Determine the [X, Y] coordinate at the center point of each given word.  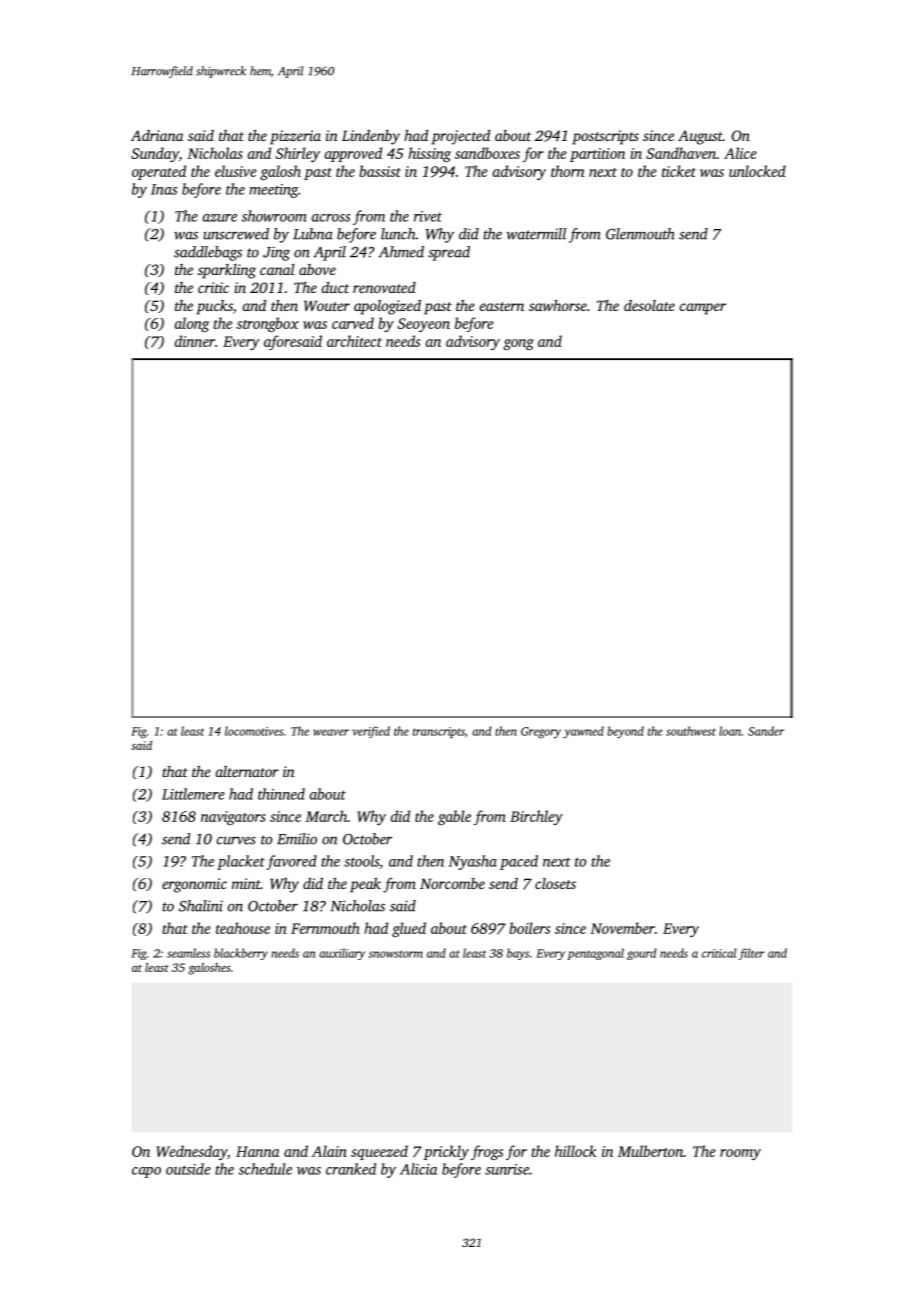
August [700, 137]
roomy [740, 1154]
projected [461, 137]
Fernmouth [325, 928]
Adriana [157, 135]
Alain [329, 1151]
